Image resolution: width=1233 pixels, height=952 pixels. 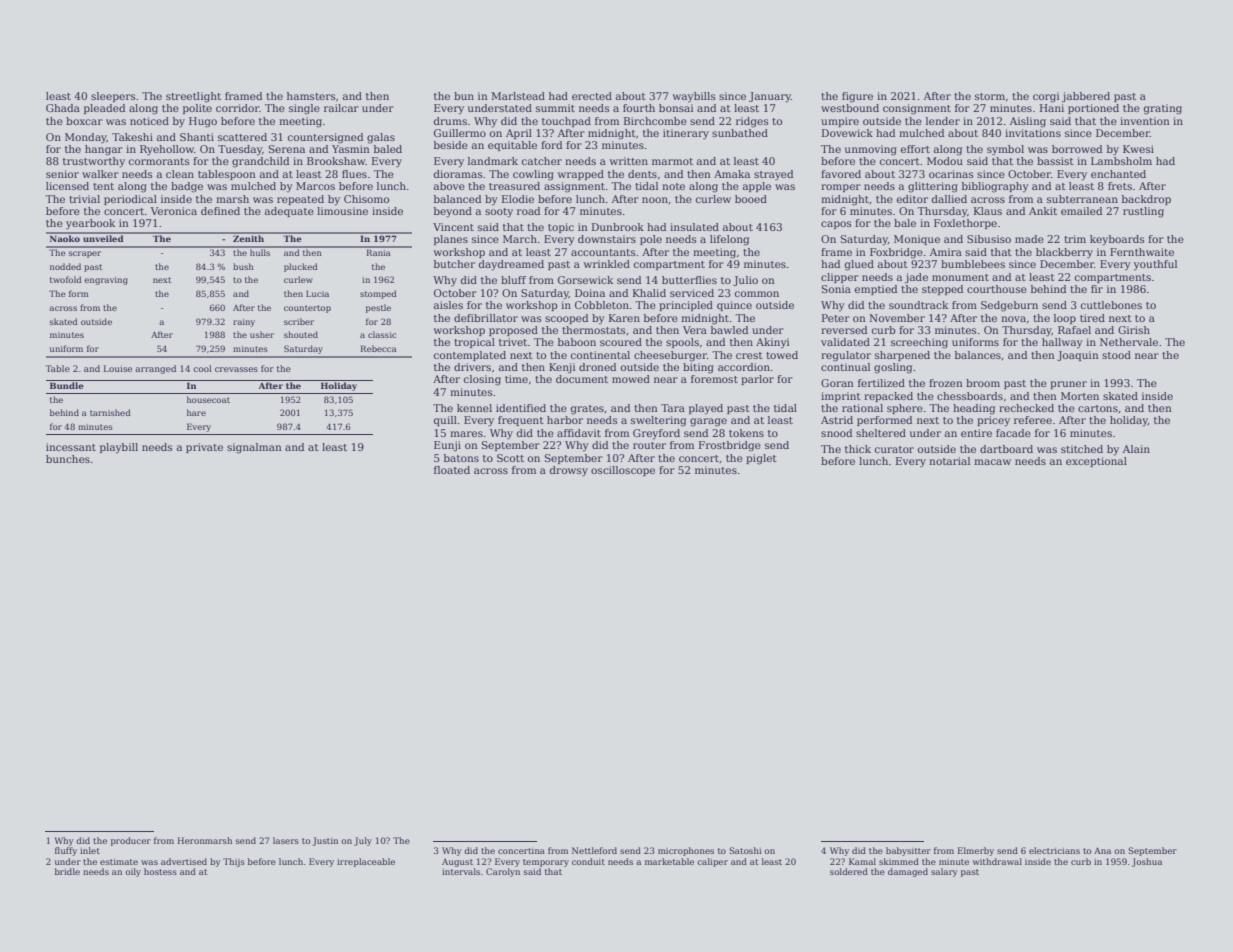 I want to click on strayed, so click(x=773, y=175).
